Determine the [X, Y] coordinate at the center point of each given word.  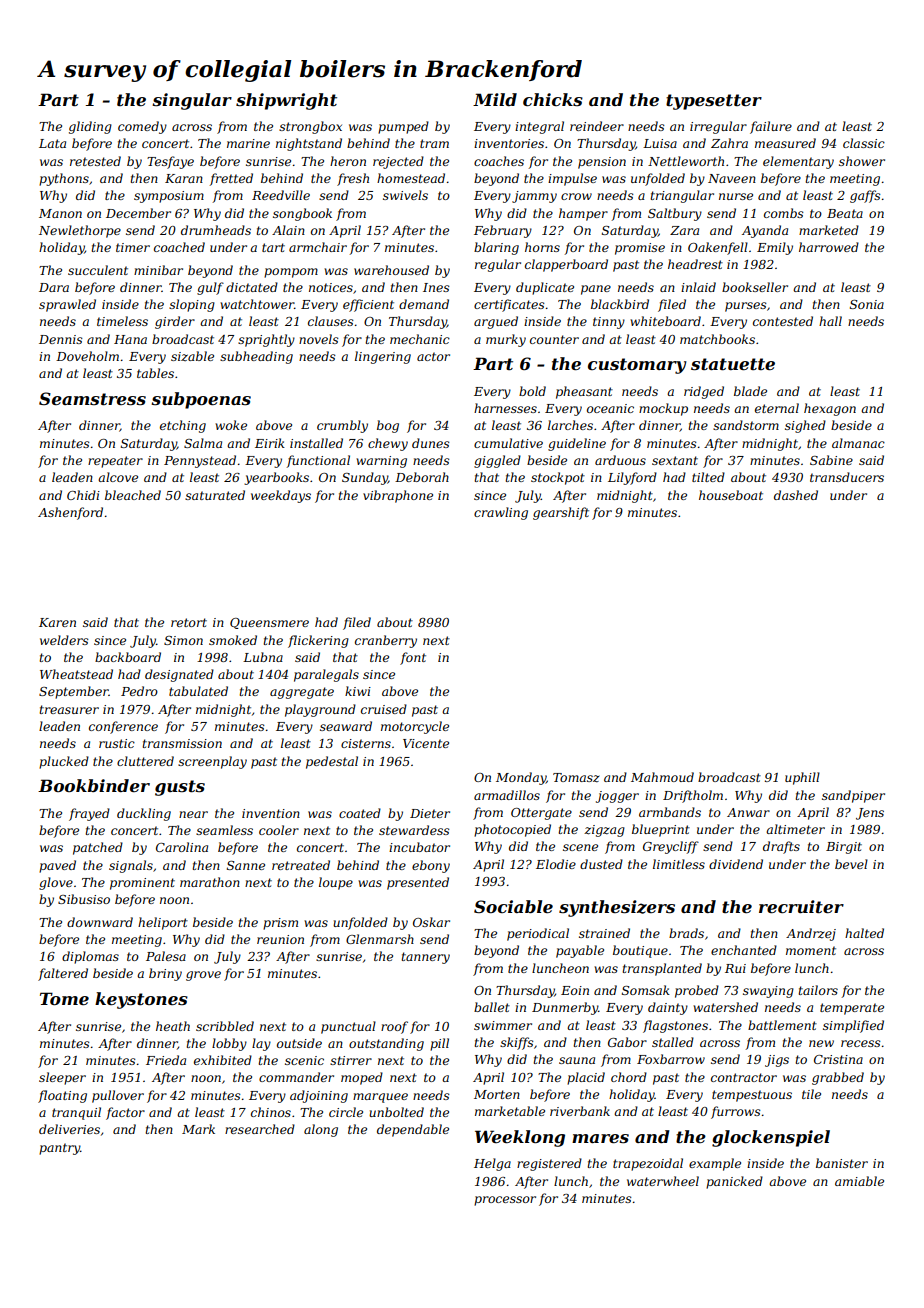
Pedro [139, 691]
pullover [118, 1096]
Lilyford [632, 478]
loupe [336, 883]
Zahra [729, 143]
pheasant [584, 392]
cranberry [386, 641]
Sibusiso [84, 899]
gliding [90, 127]
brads [686, 933]
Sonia [867, 304]
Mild [495, 99]
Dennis [61, 339]
